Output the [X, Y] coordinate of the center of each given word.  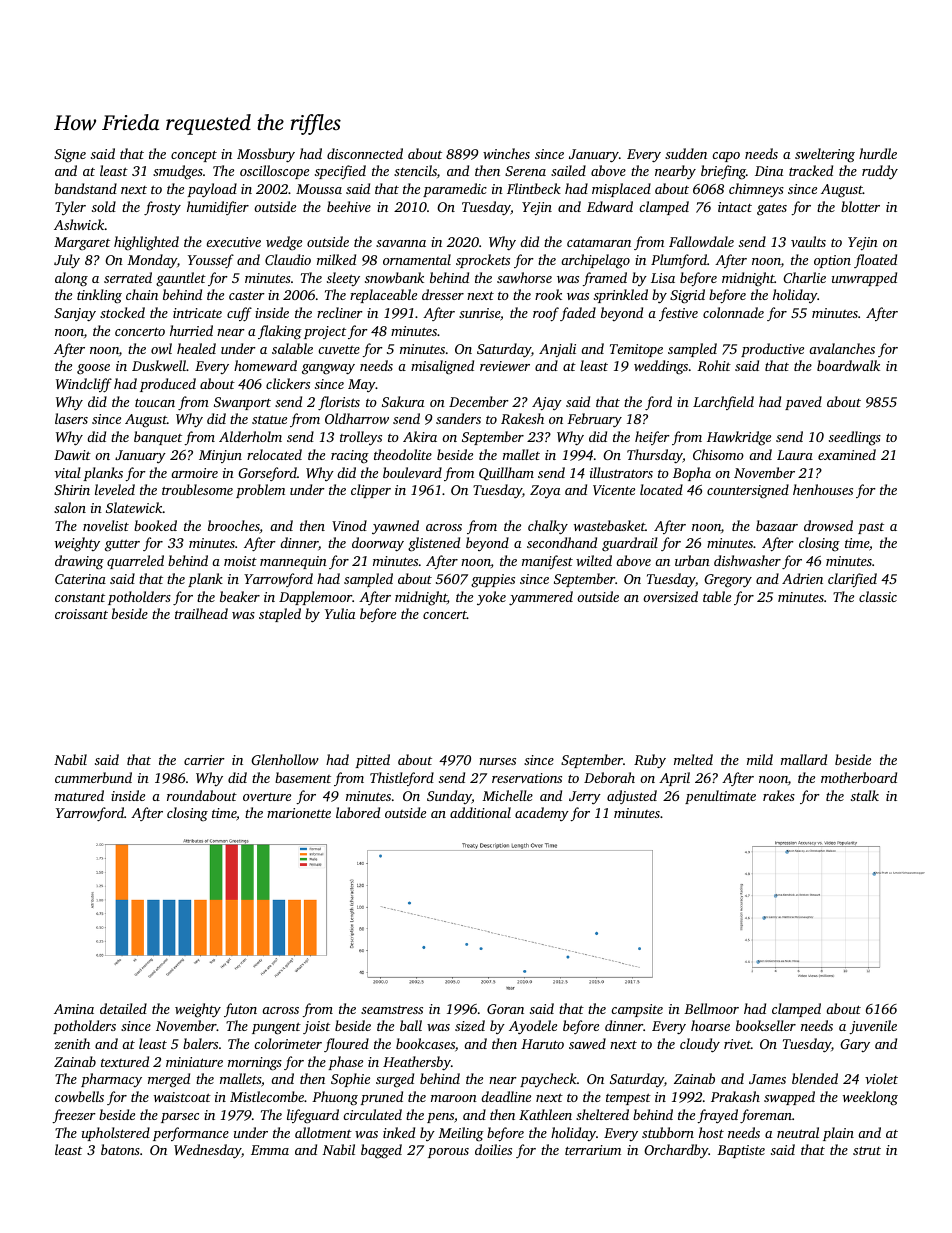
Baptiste [741, 1151]
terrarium [593, 1150]
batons [120, 1149]
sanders [458, 418]
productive [772, 350]
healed [196, 348]
